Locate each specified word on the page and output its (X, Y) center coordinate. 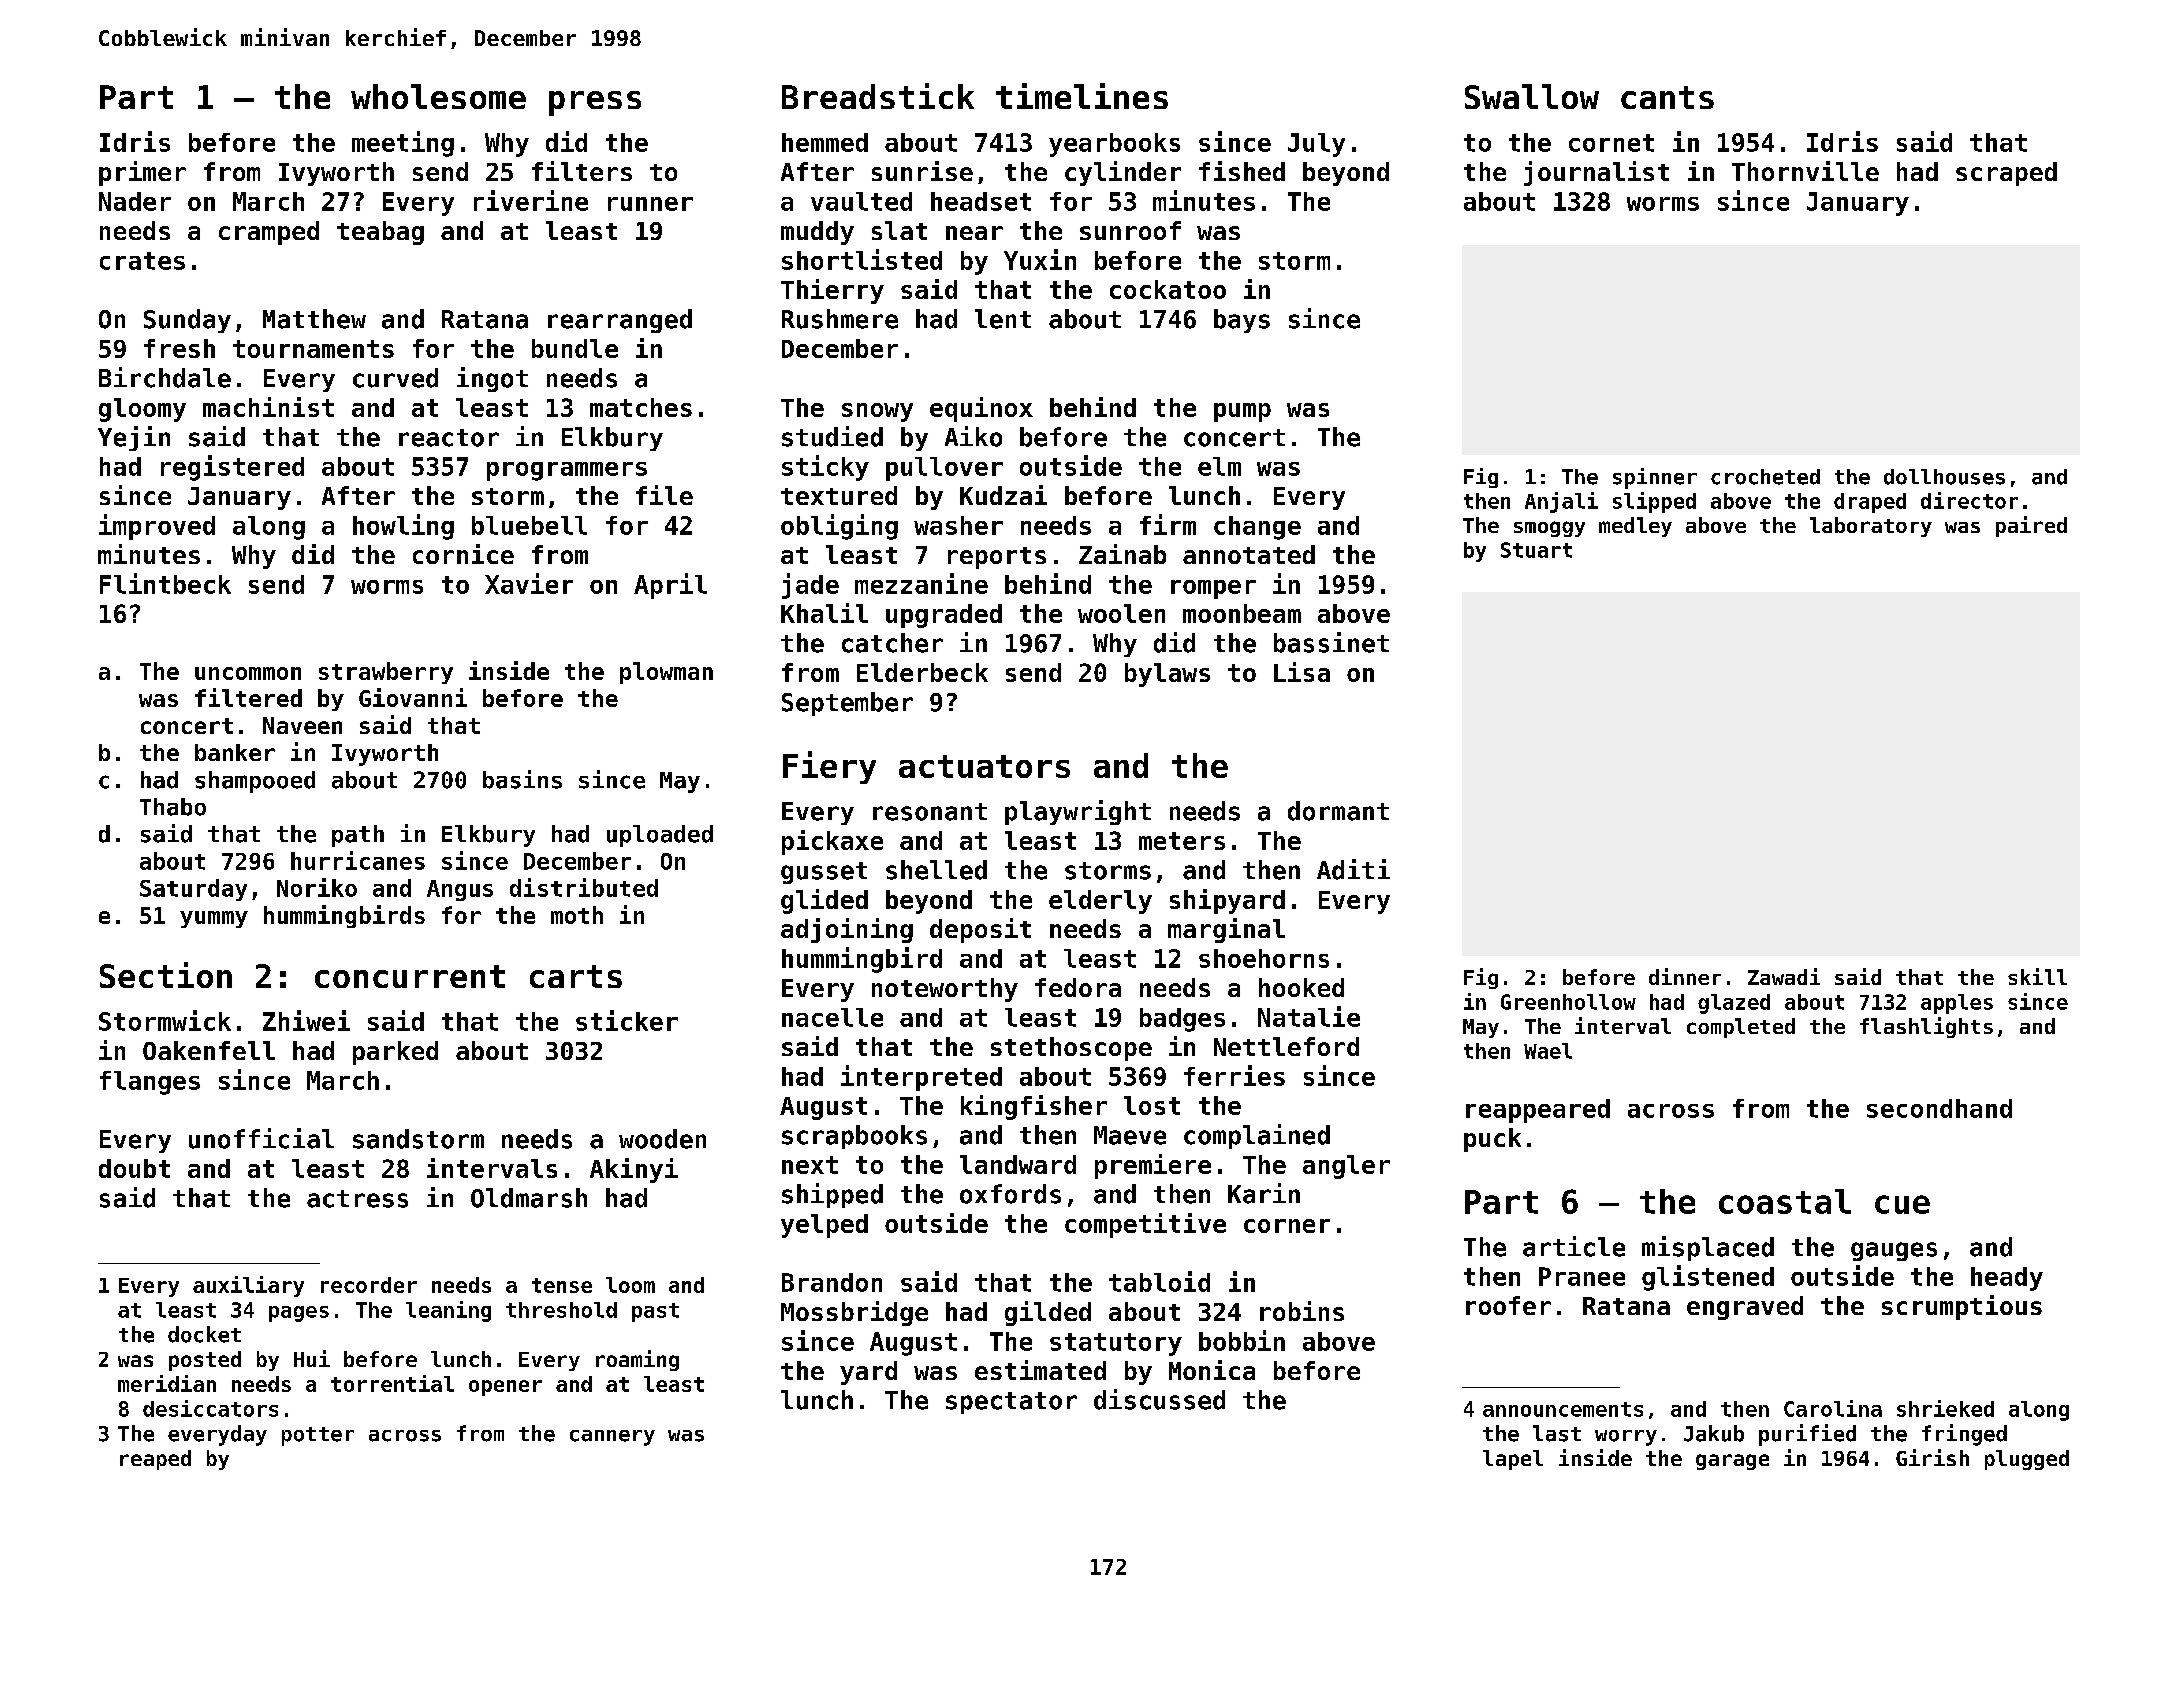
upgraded (944, 616)
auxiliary (248, 1286)
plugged (2027, 1460)
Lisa (1302, 672)
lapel (1513, 1460)
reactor (449, 438)
